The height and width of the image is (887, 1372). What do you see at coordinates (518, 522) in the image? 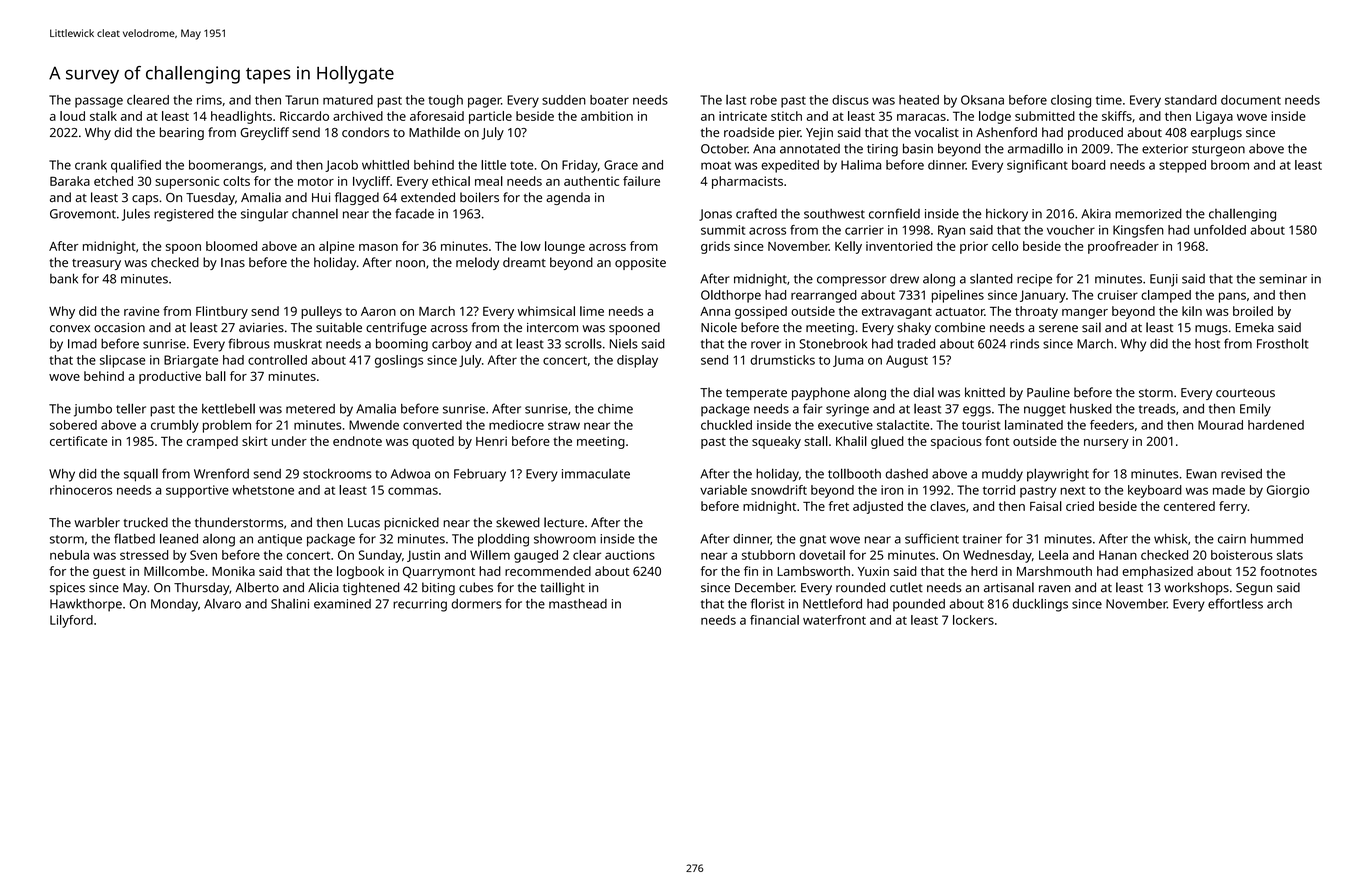
I see `skewed` at bounding box center [518, 522].
